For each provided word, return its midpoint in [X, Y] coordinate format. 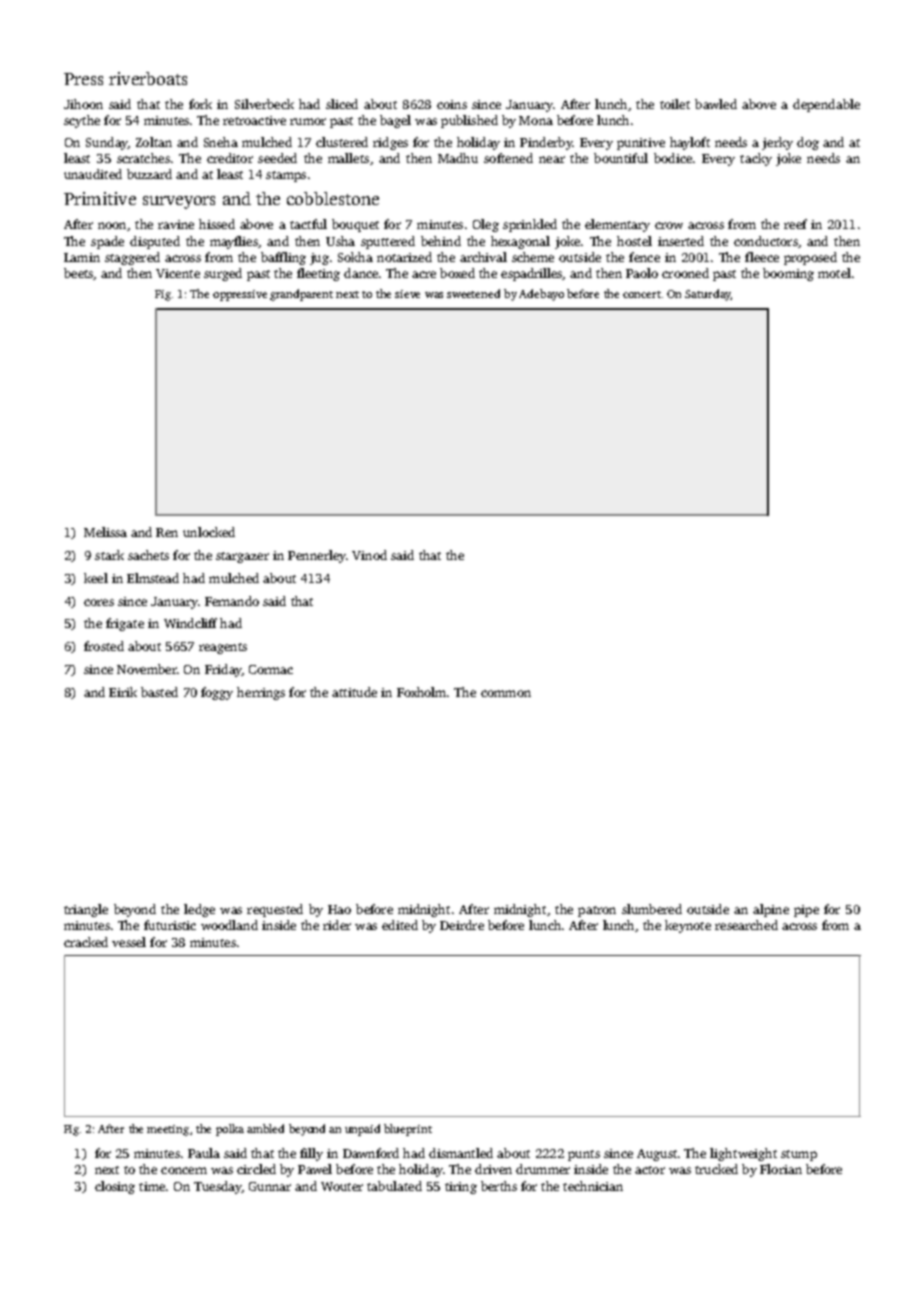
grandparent [301, 295]
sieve [407, 294]
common [506, 693]
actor [650, 1170]
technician [593, 1186]
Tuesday [217, 1187]
